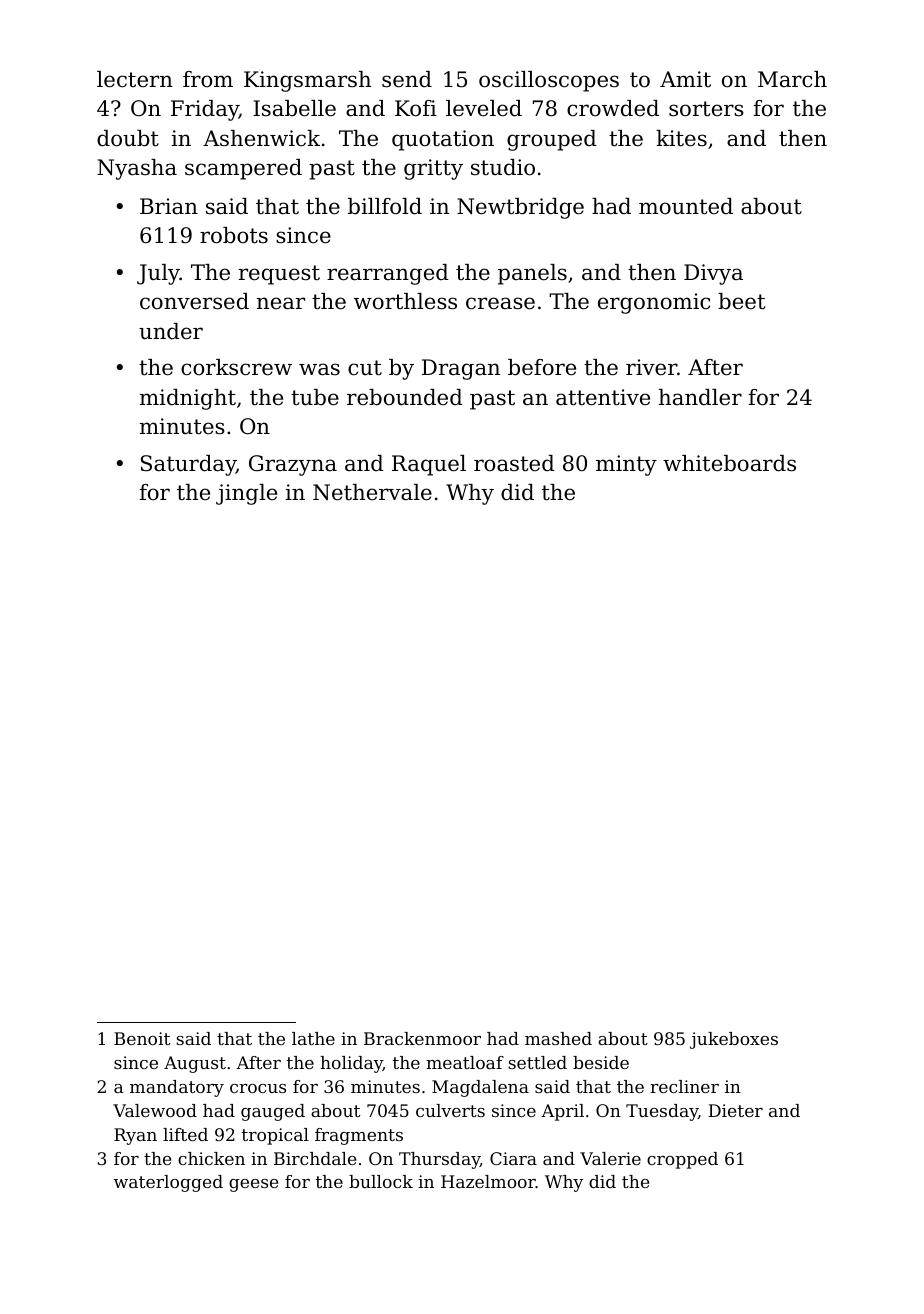 Image resolution: width=924 pixels, height=1314 pixels. What do you see at coordinates (142, 1038) in the screenshot?
I see `Benoit` at bounding box center [142, 1038].
